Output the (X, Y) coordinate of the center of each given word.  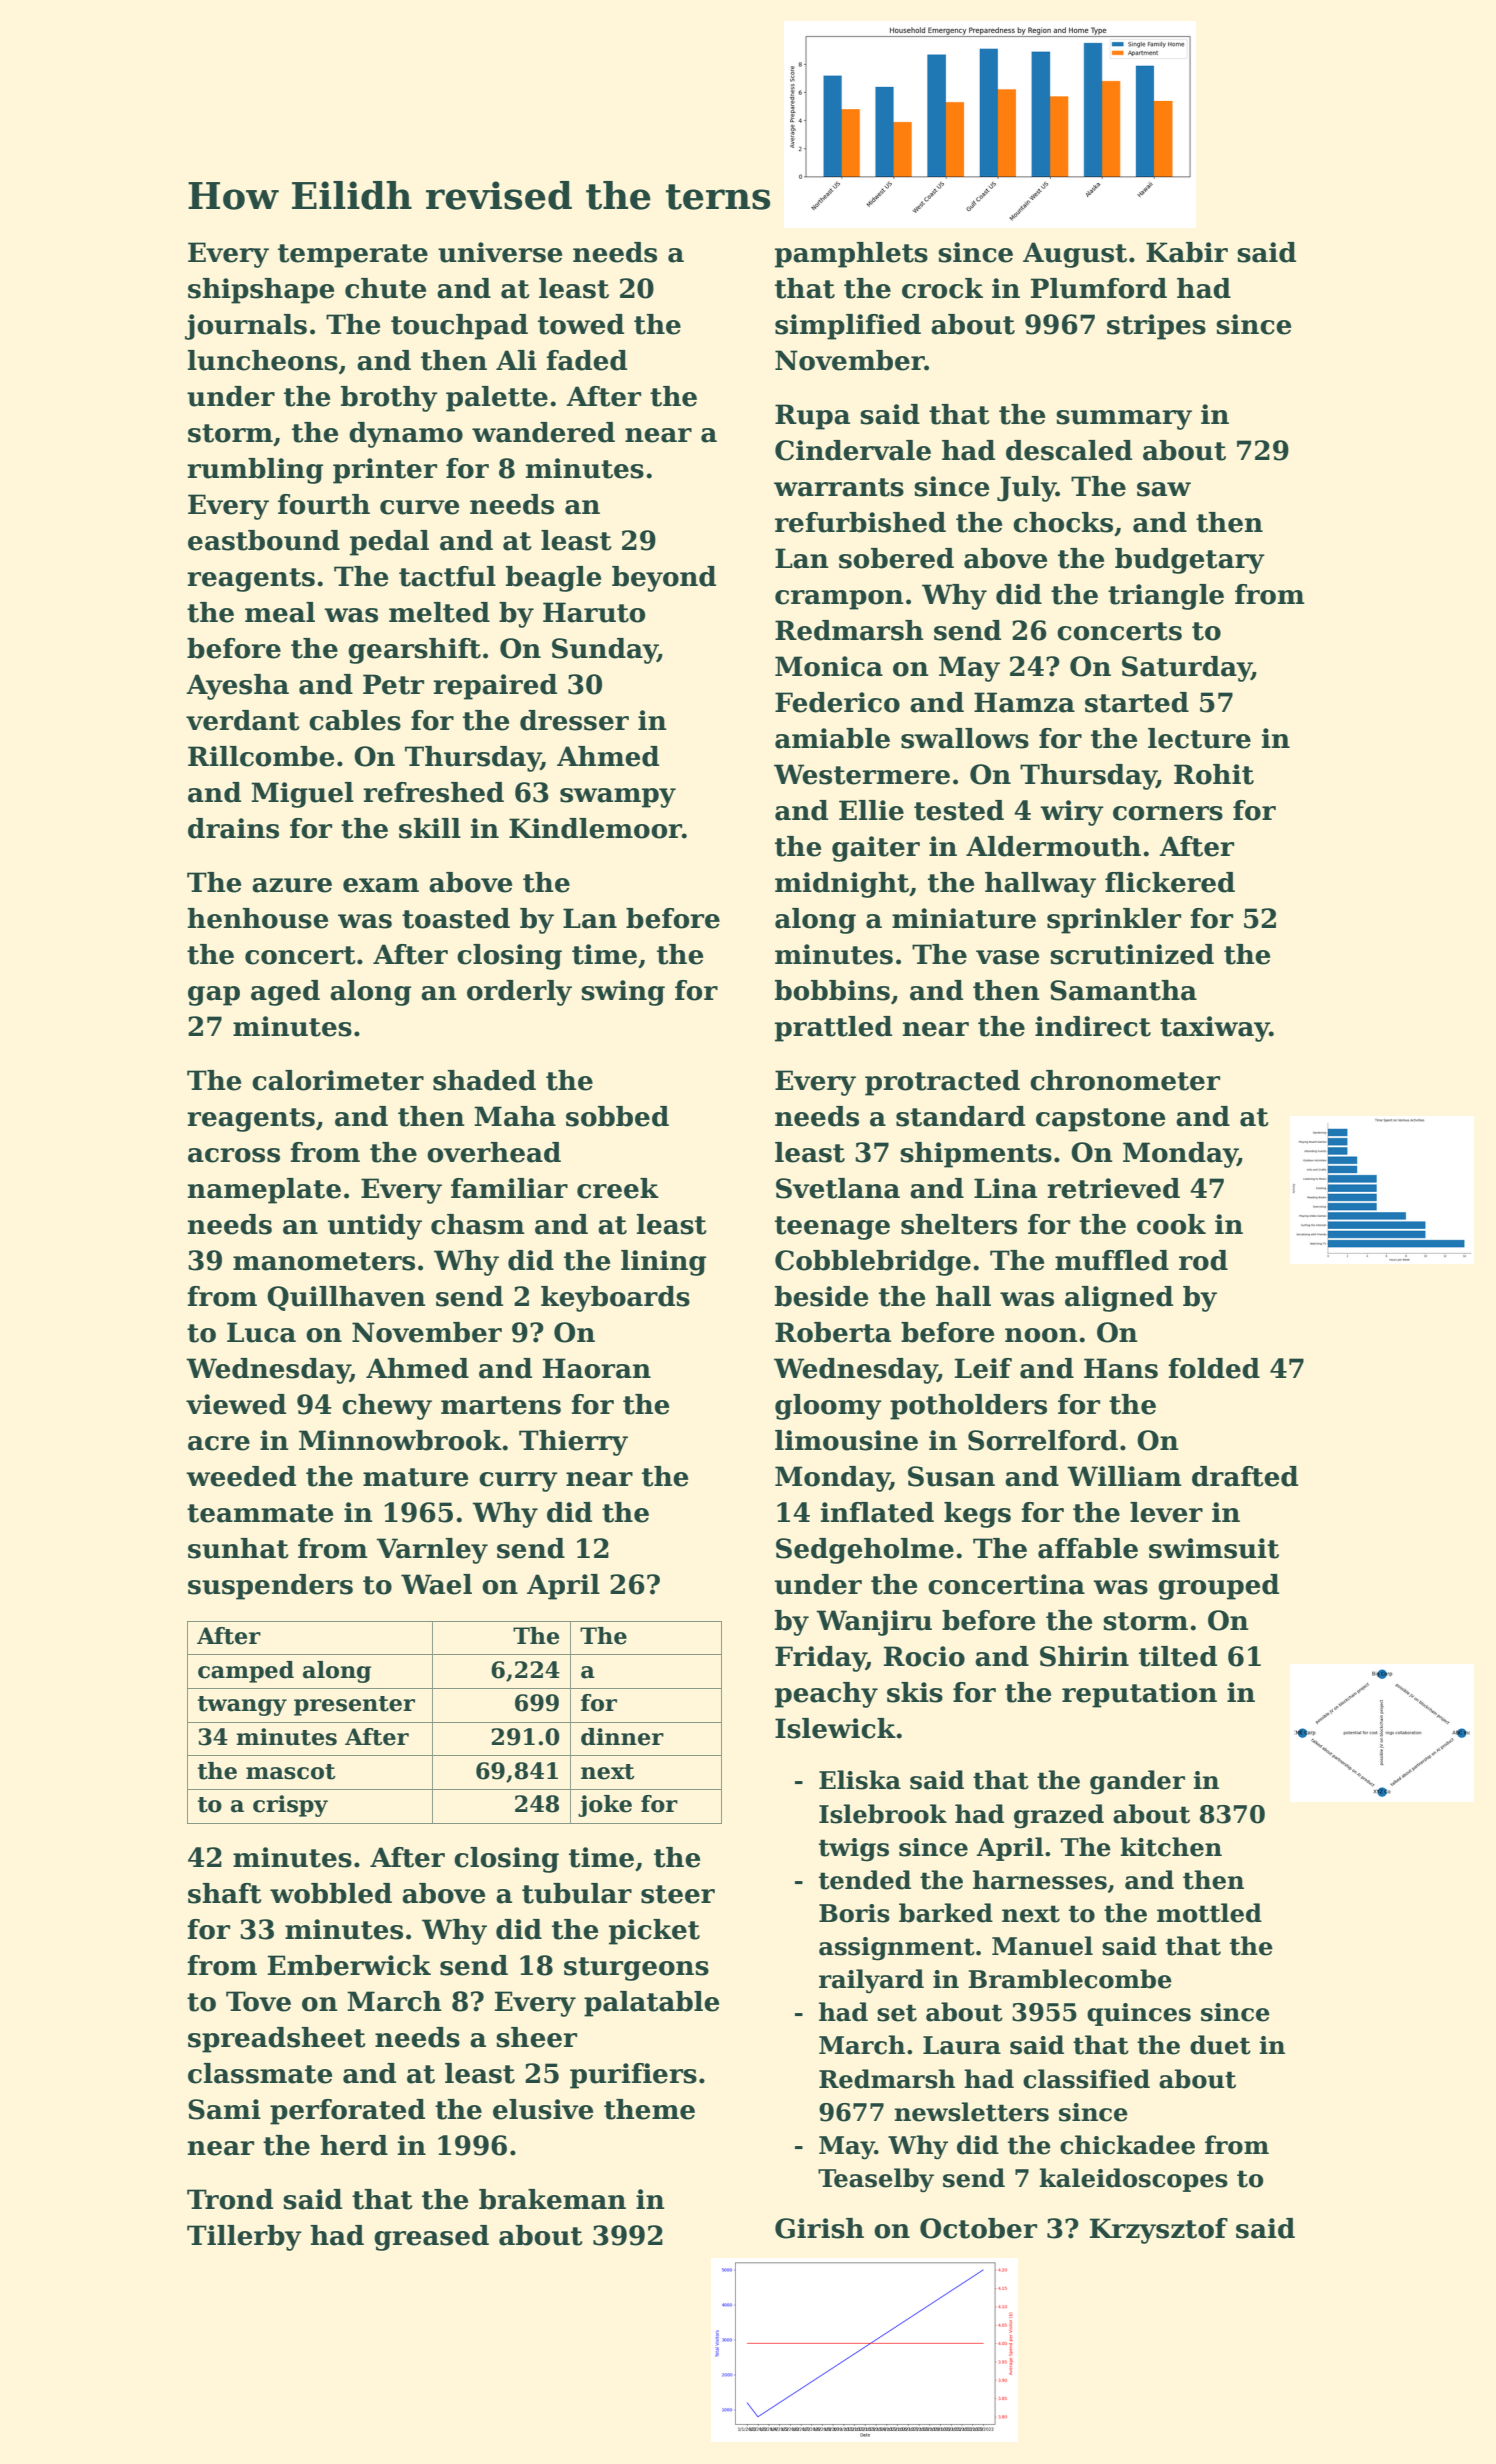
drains (233, 828)
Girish (819, 2228)
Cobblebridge (873, 1263)
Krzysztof (1159, 2231)
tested (959, 810)
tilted (1178, 1656)
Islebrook (883, 1814)
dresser (574, 720)
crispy (290, 1806)
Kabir (1187, 252)
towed (581, 324)
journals (246, 327)
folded (1214, 1368)
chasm (478, 1224)
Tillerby (244, 2238)
